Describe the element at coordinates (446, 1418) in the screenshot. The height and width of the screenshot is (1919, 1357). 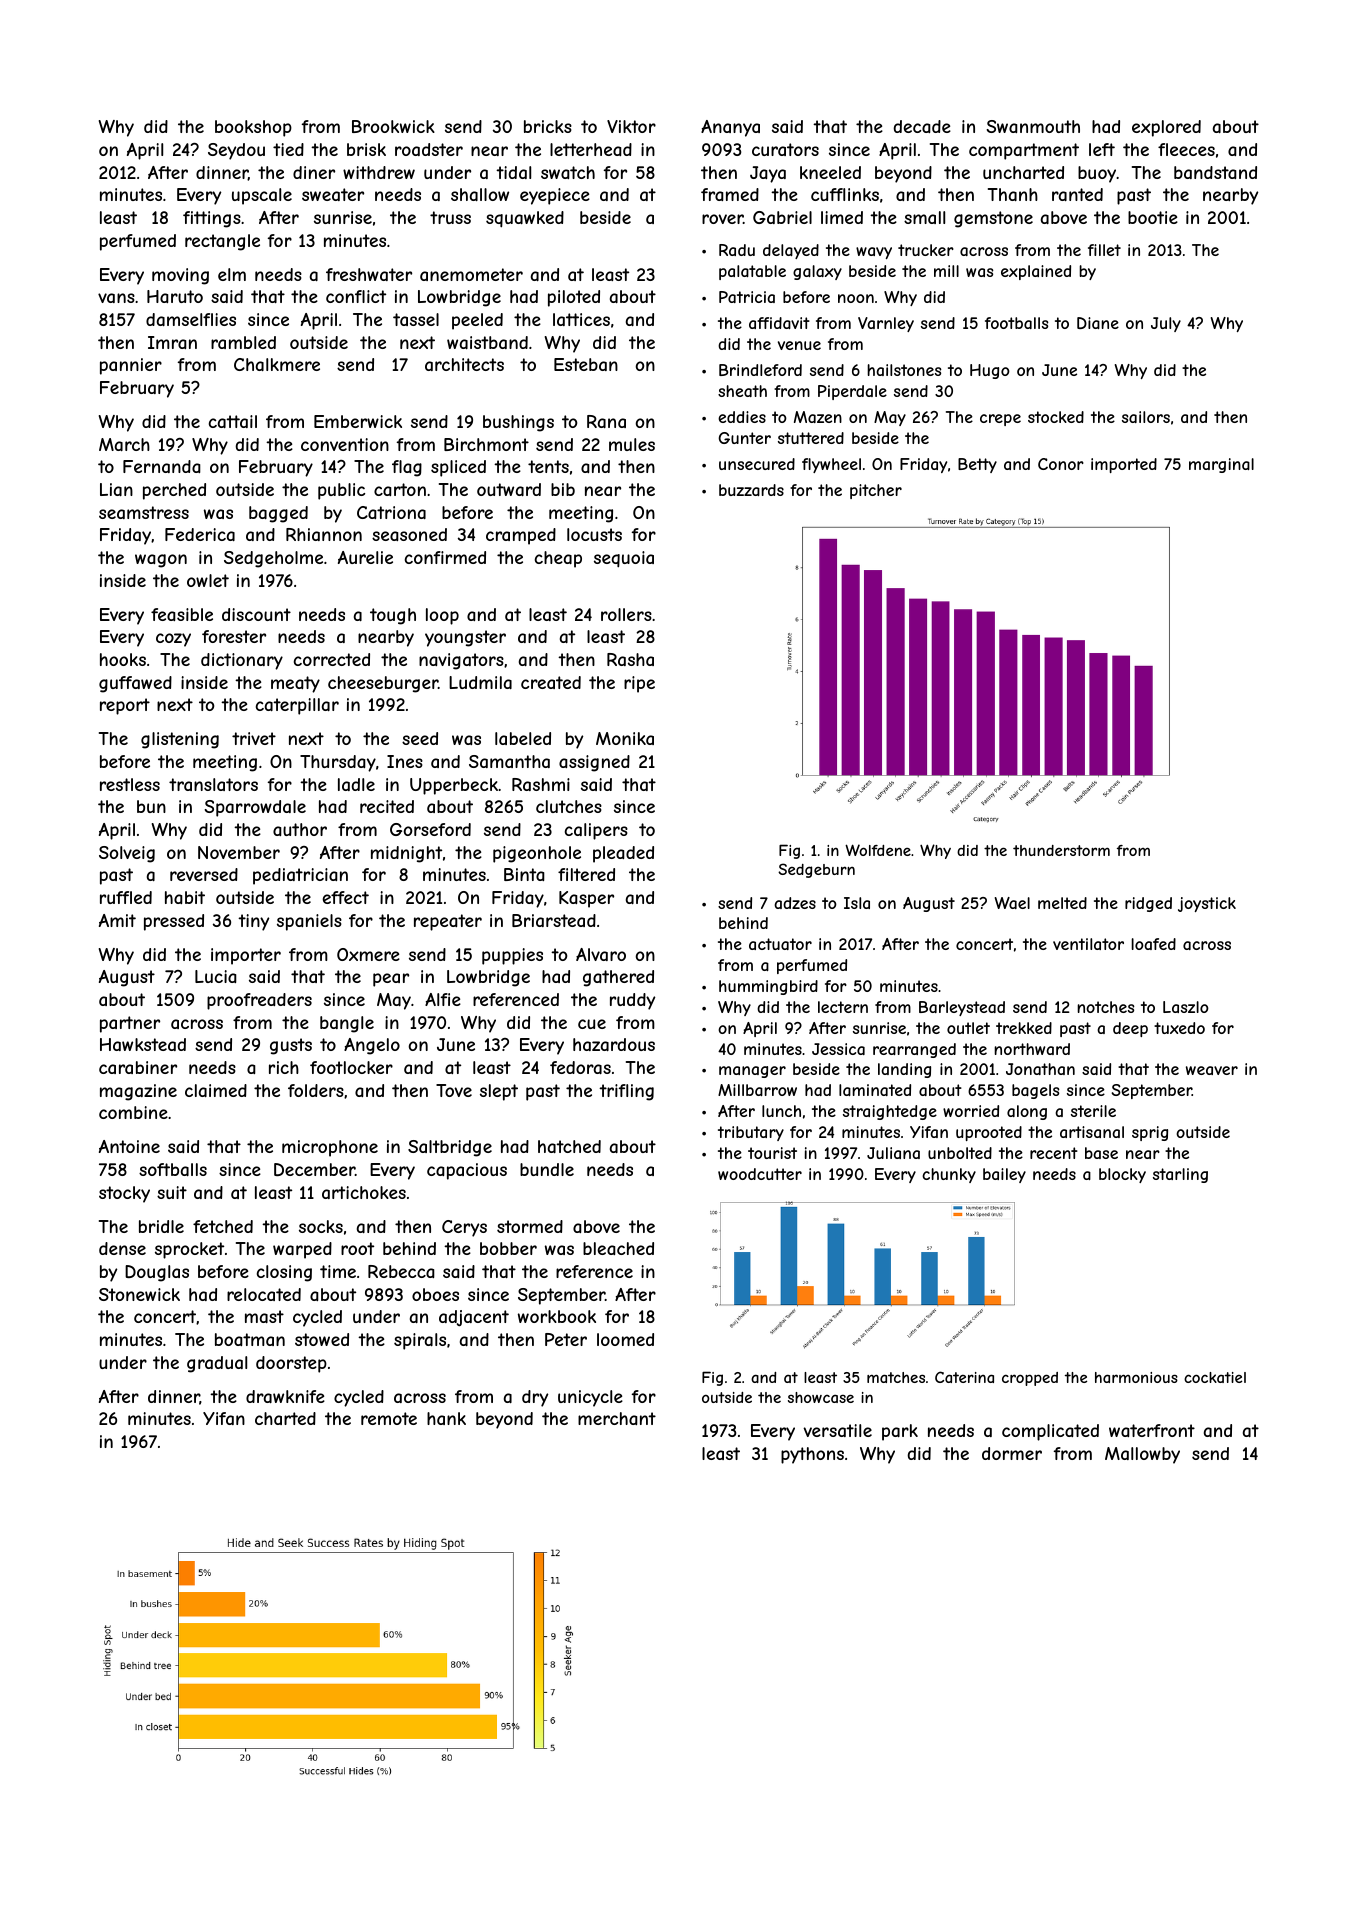
I see `hank` at that location.
